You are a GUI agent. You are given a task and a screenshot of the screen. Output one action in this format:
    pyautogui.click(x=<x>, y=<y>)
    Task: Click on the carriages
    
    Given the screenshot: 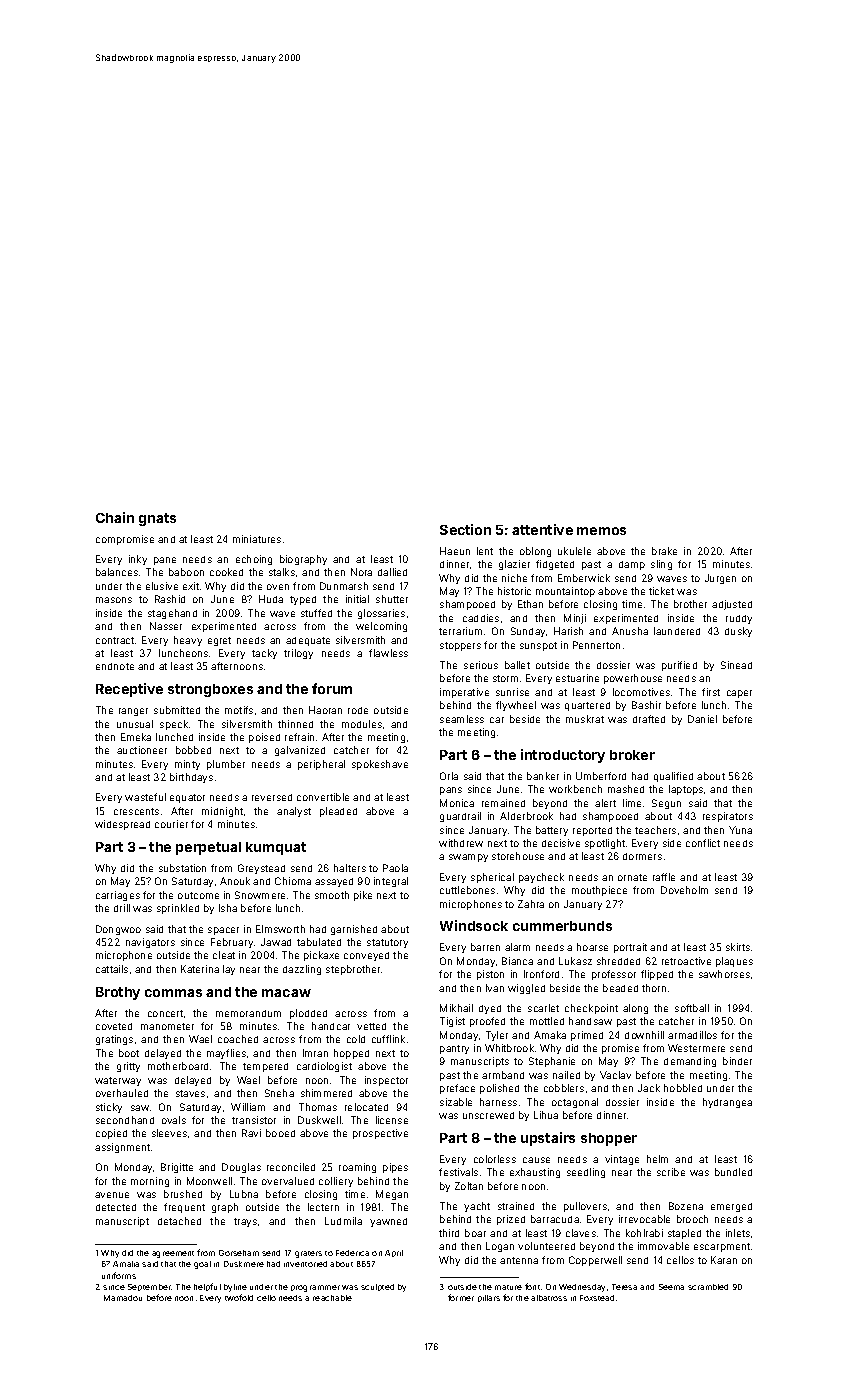 What is the action you would take?
    pyautogui.click(x=118, y=896)
